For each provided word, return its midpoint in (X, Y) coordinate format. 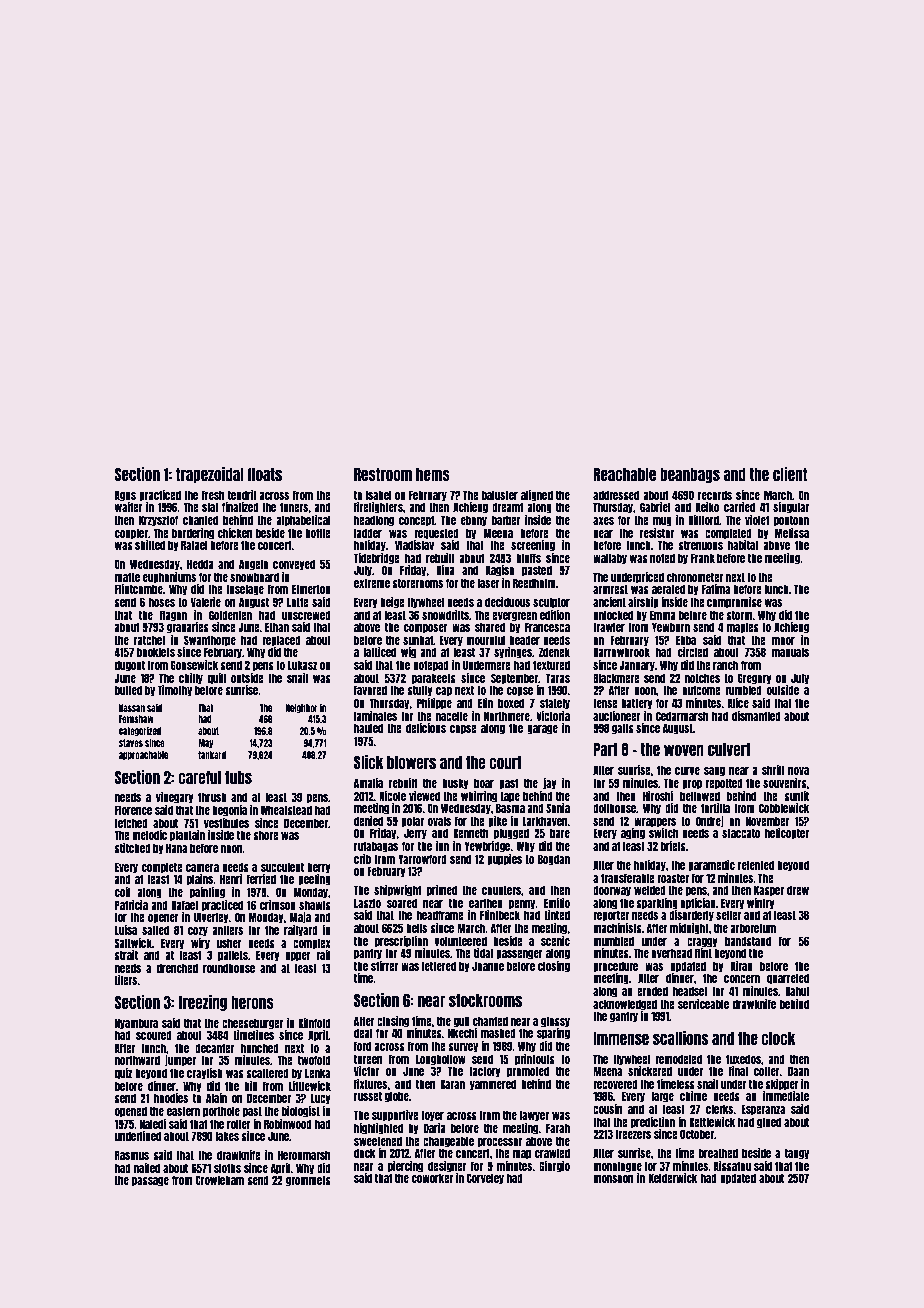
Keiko (707, 507)
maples (743, 628)
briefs (673, 846)
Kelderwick (673, 1178)
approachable (143, 755)
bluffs (528, 558)
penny (522, 905)
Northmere (507, 716)
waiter (129, 507)
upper (298, 957)
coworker (432, 1178)
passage (150, 1182)
